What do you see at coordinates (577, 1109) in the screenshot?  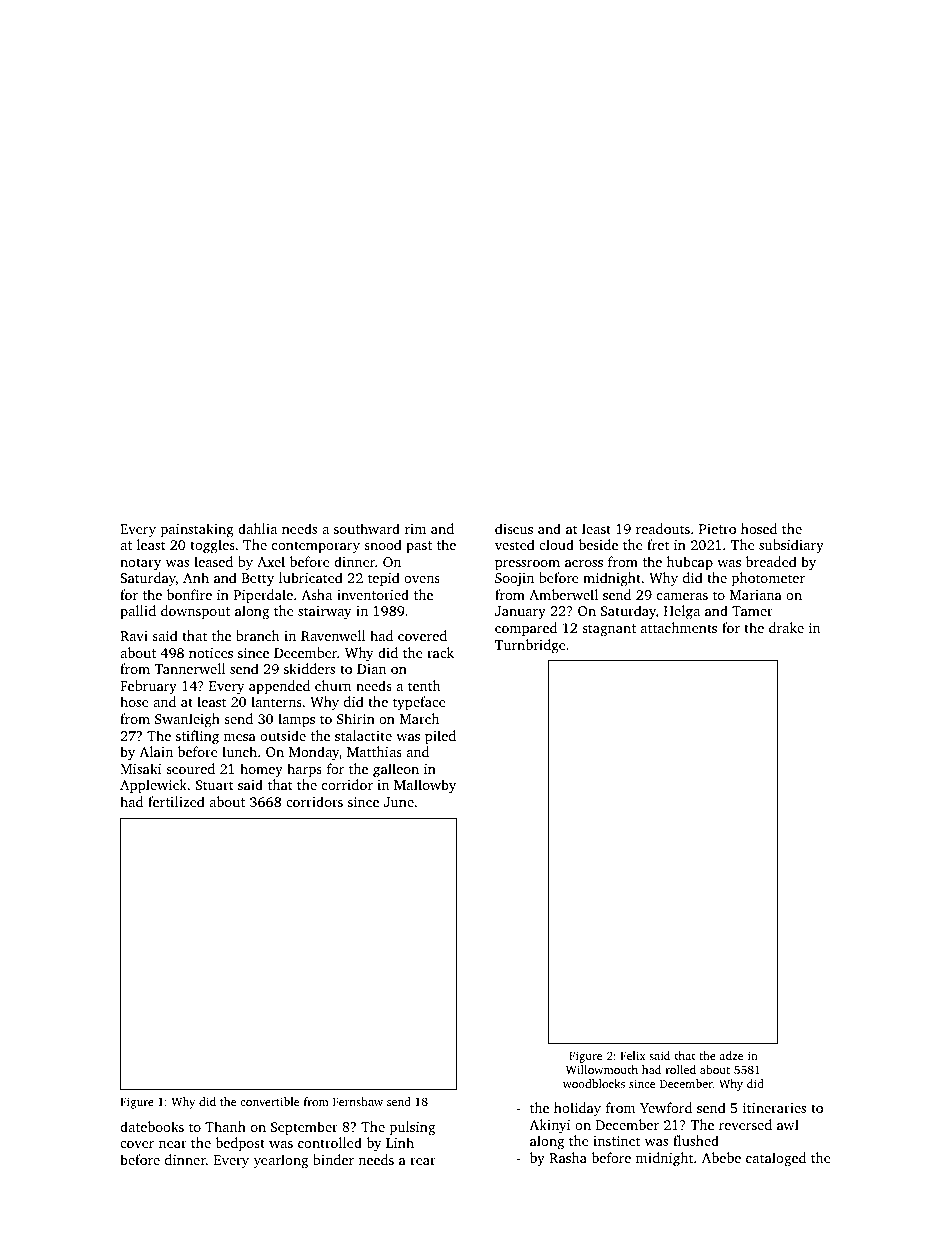 I see `holiday` at bounding box center [577, 1109].
